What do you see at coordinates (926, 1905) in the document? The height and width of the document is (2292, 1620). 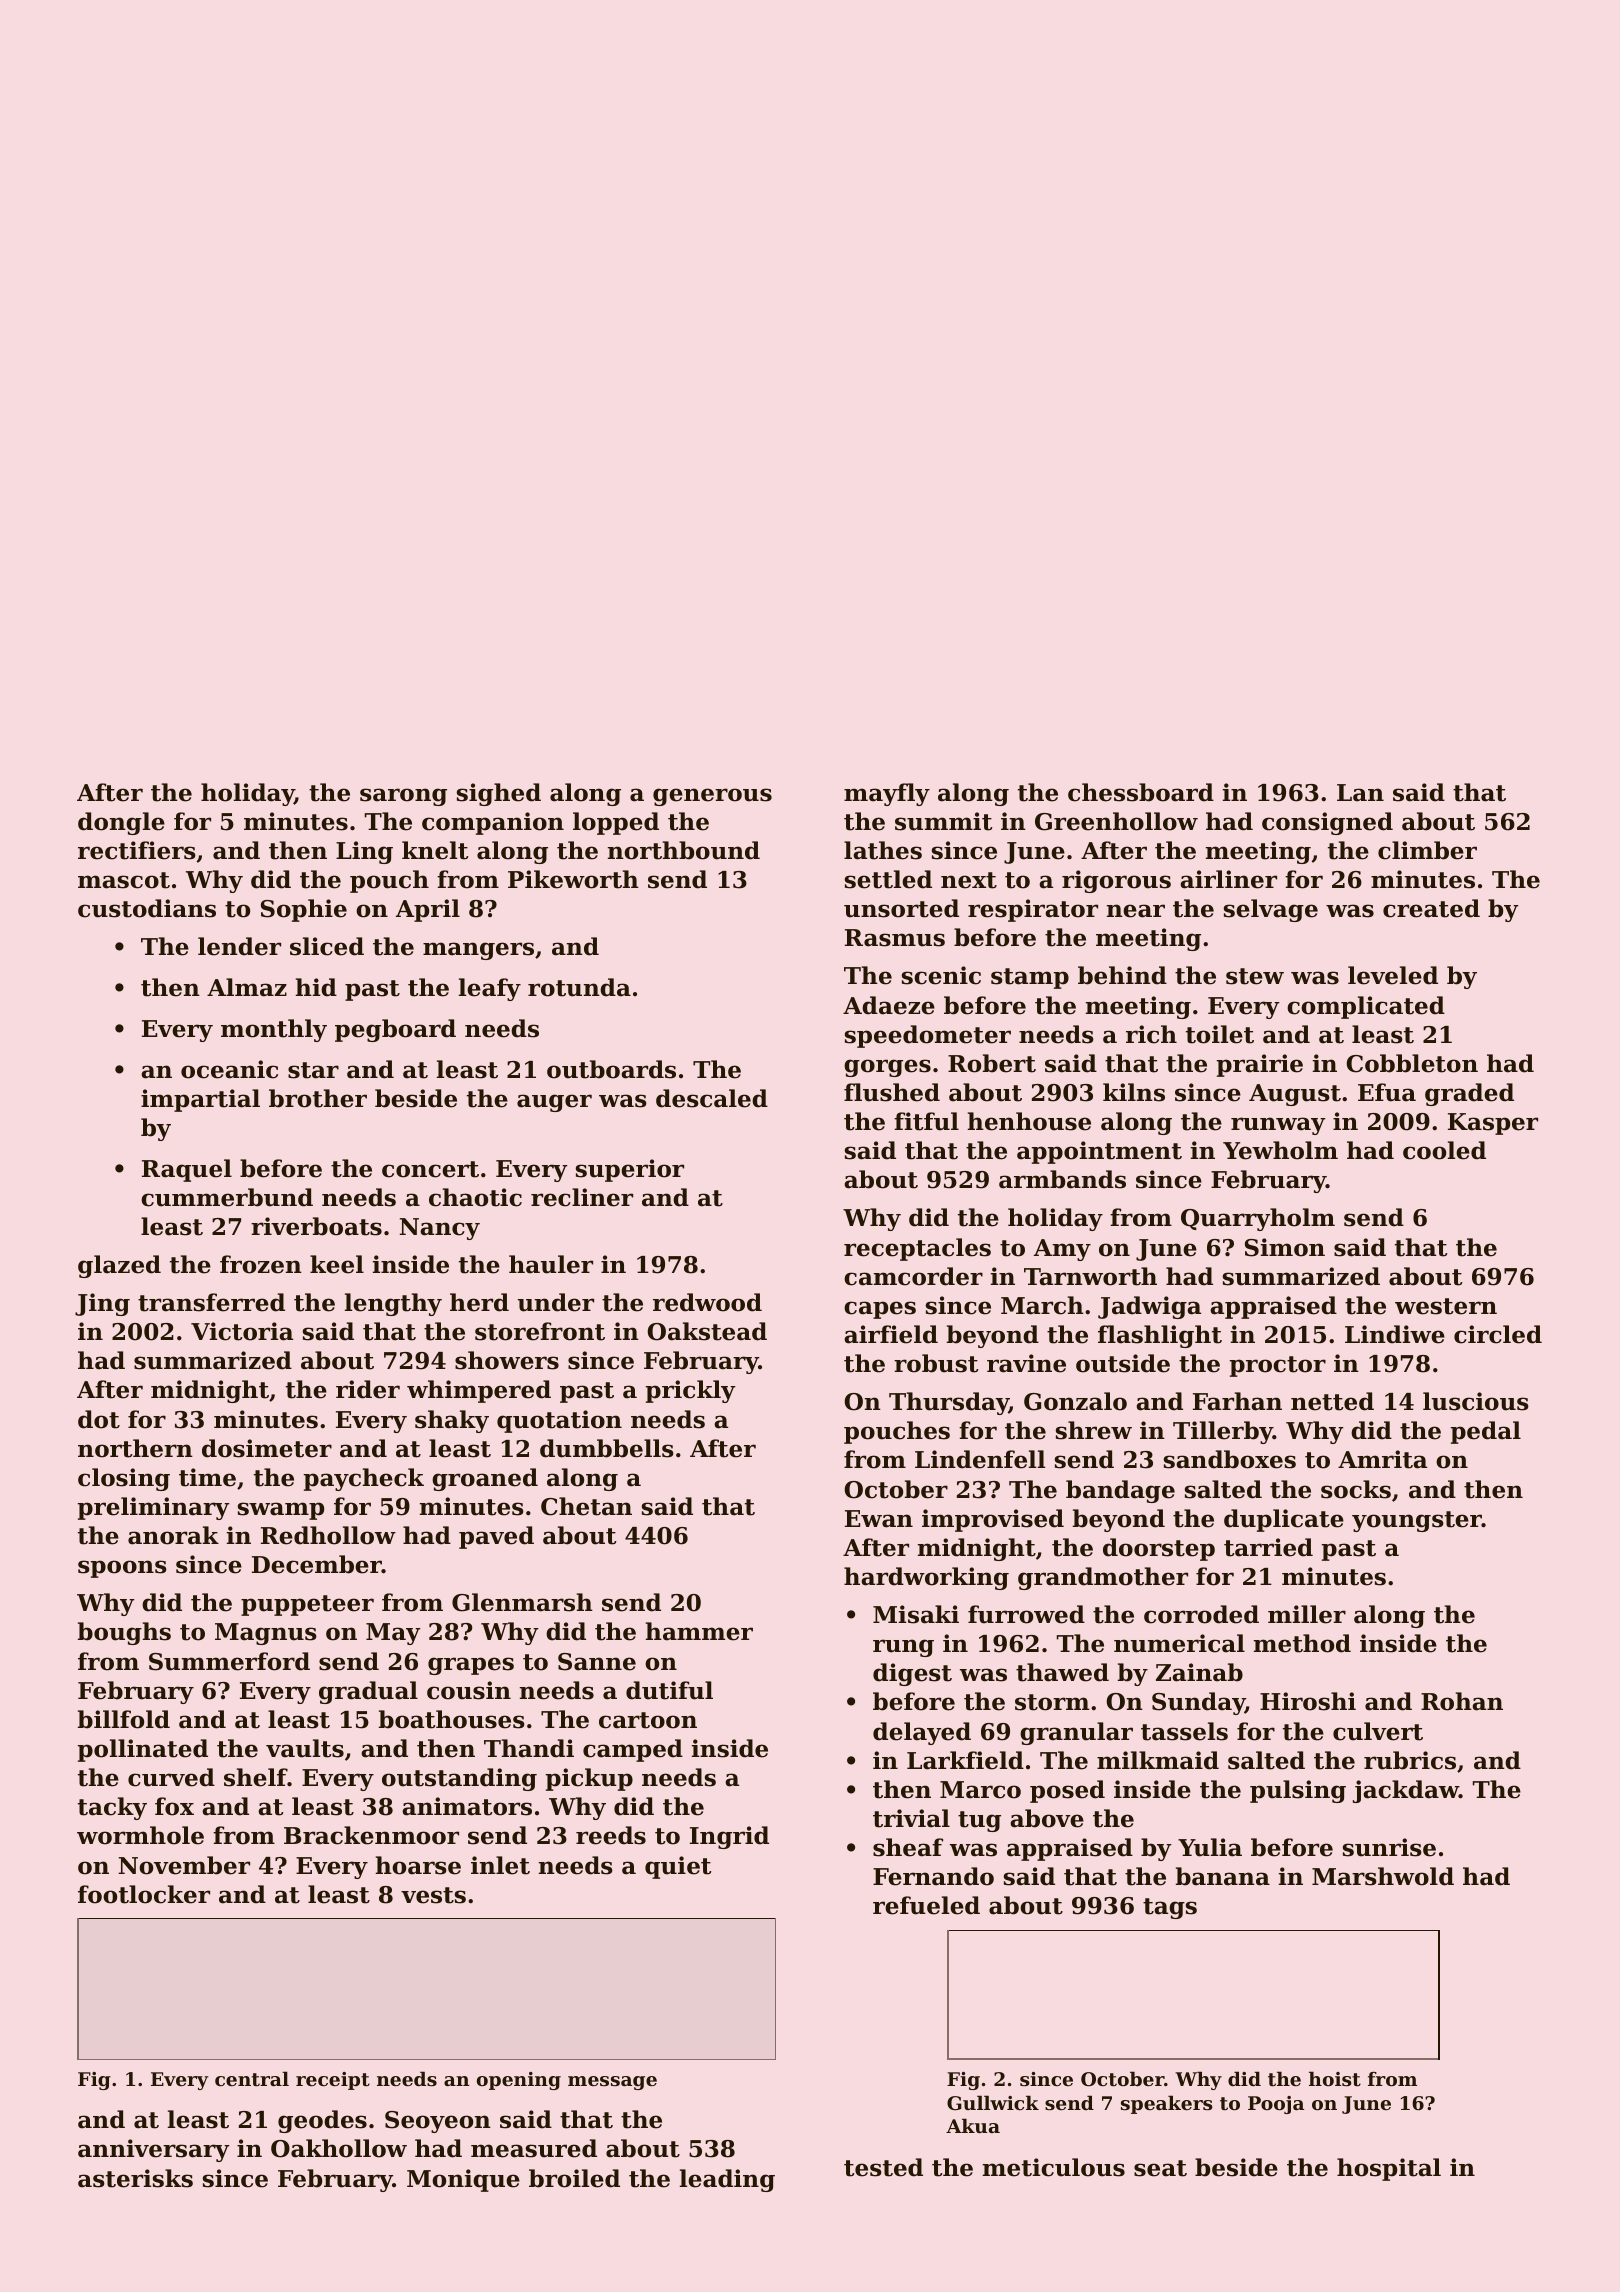 I see `refueled` at bounding box center [926, 1905].
